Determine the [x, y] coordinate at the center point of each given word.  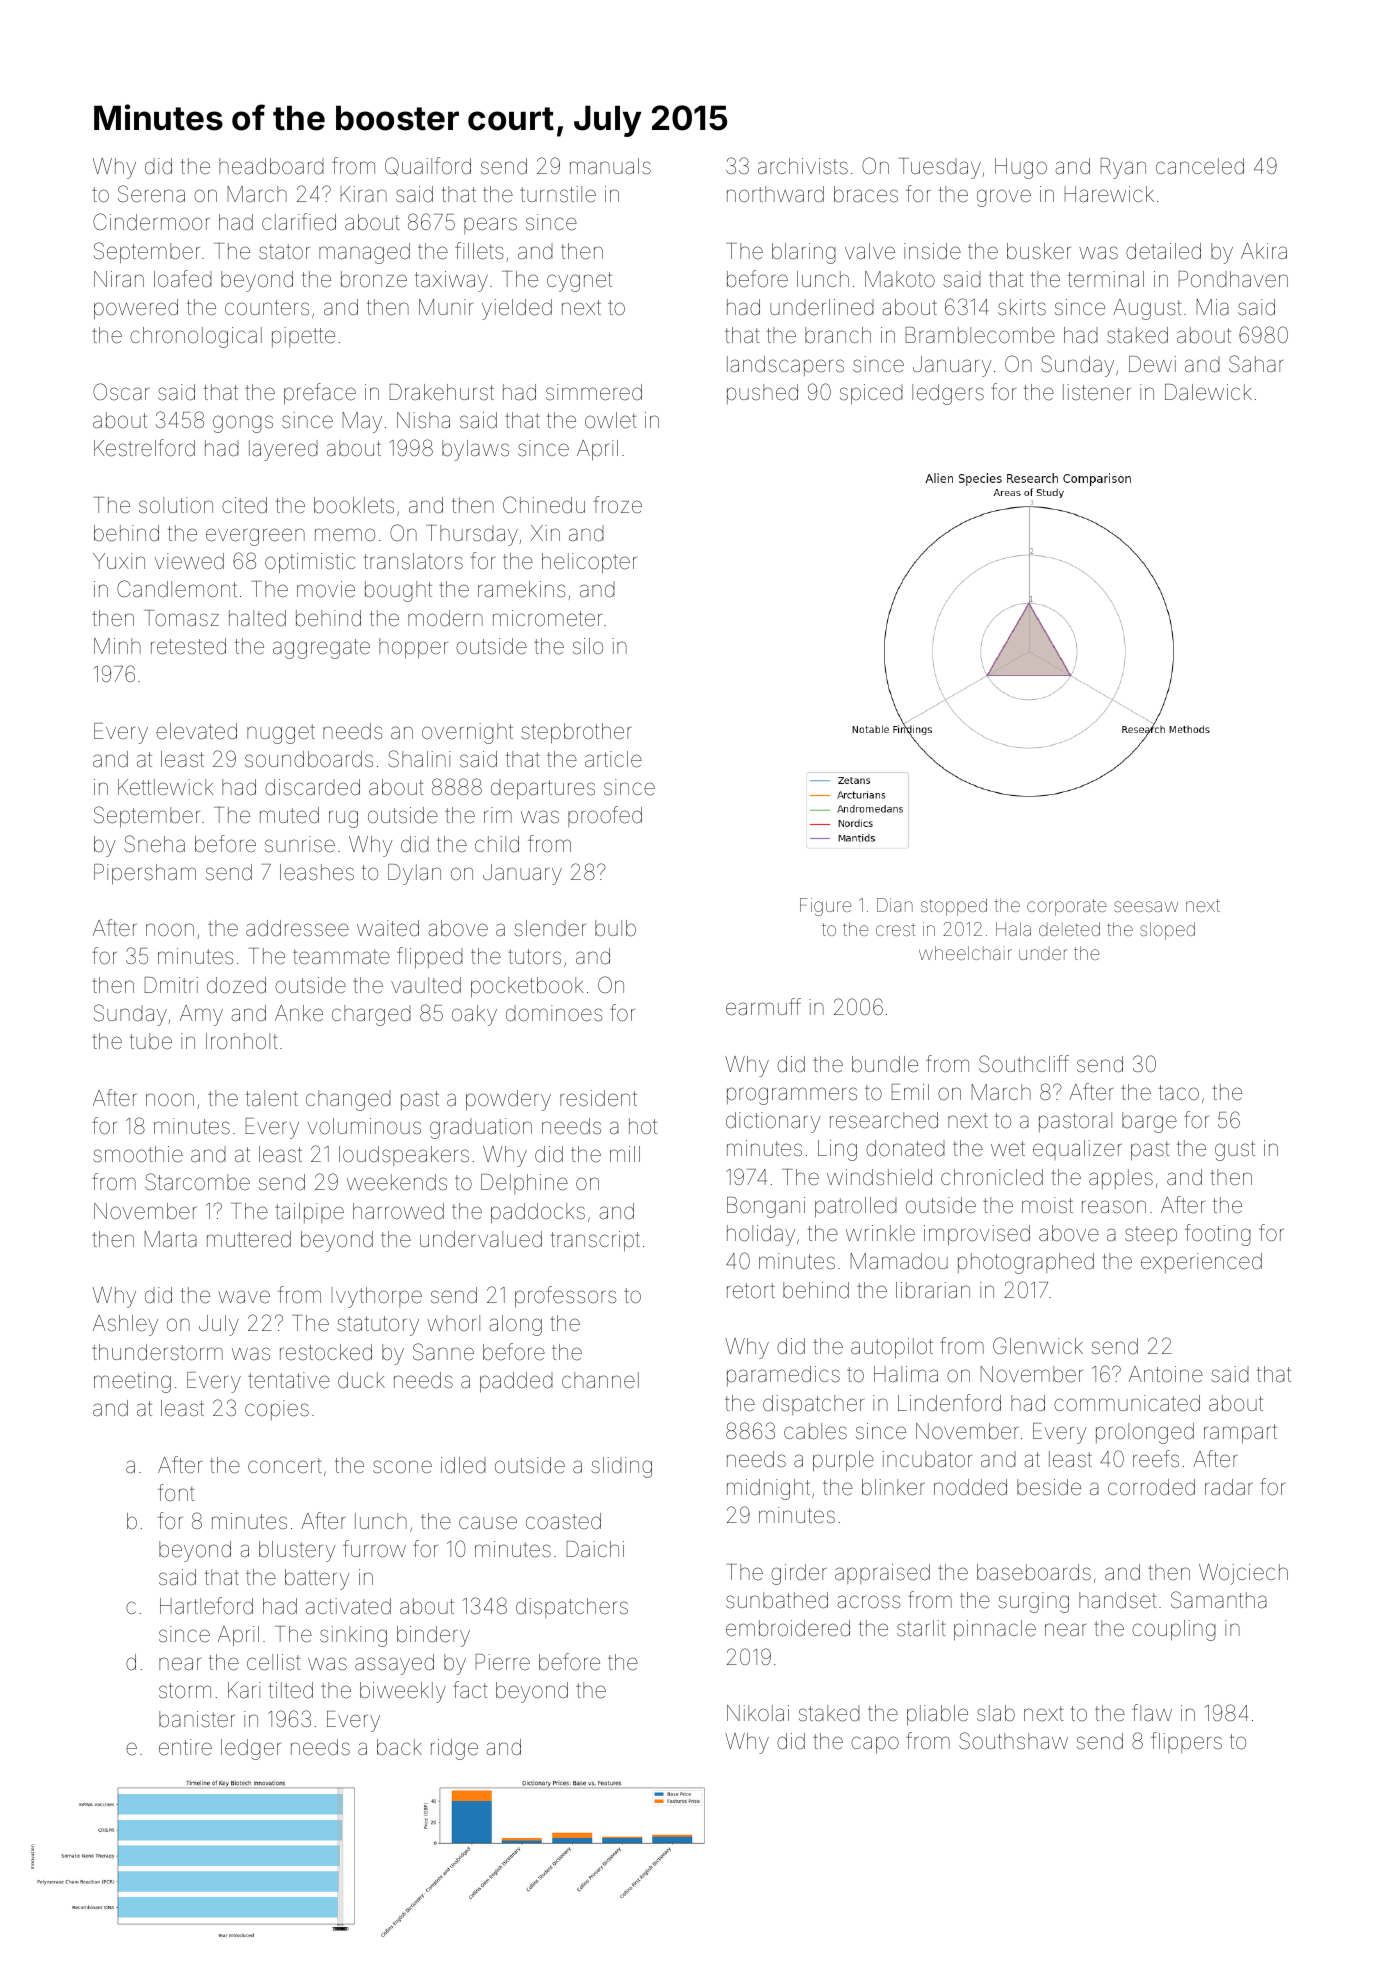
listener [1097, 392]
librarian [933, 1290]
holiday [761, 1235]
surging [1033, 1602]
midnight [768, 1489]
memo [345, 535]
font [176, 1492]
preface [320, 394]
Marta [171, 1239]
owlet [611, 420]
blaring [804, 253]
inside [932, 251]
